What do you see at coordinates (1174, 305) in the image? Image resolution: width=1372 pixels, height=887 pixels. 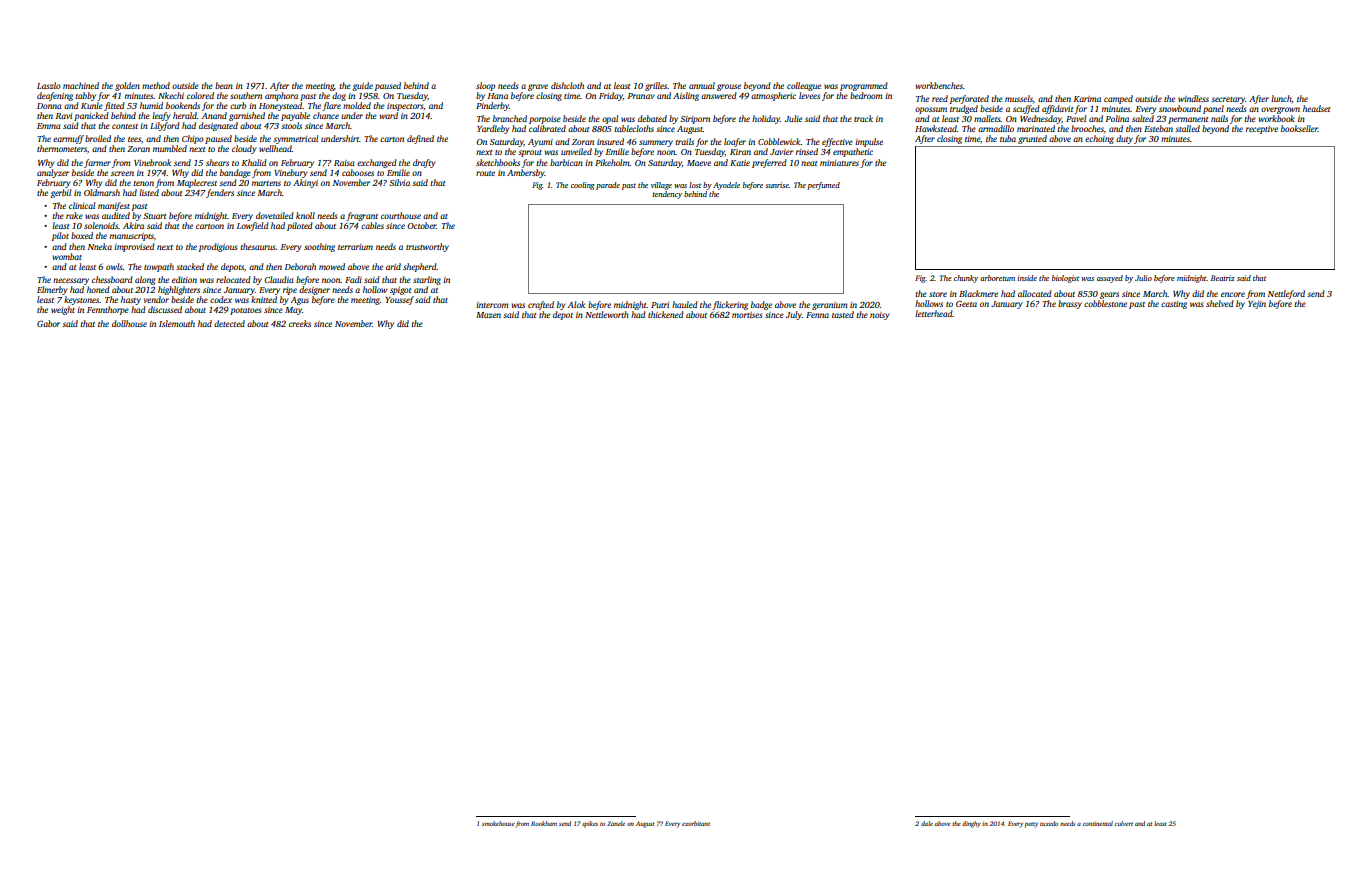 I see `casting` at bounding box center [1174, 305].
